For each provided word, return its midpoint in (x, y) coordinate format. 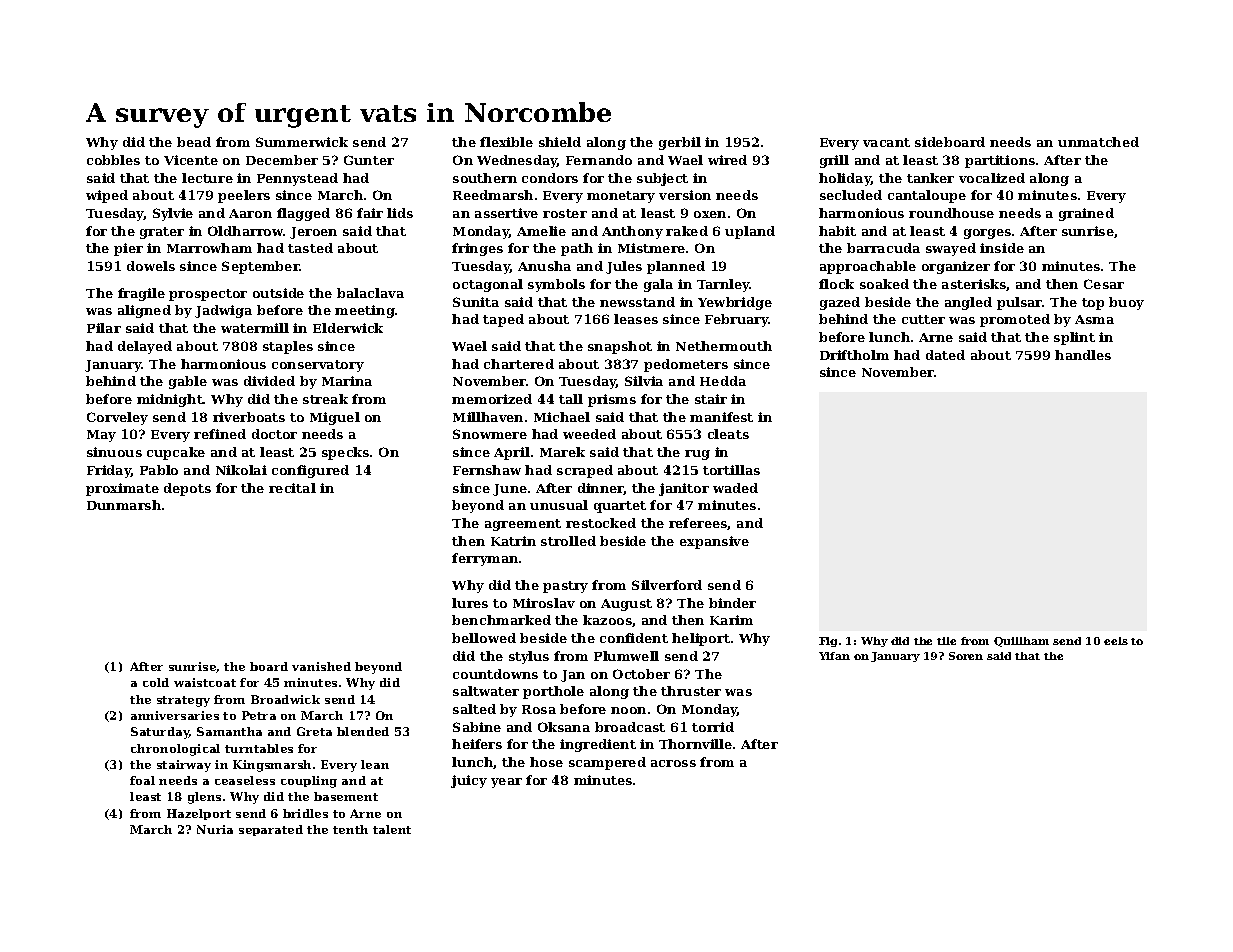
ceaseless (245, 780)
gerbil (680, 143)
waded (735, 488)
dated (945, 355)
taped (503, 320)
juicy (469, 781)
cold (156, 682)
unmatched (1098, 142)
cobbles (113, 160)
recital (292, 488)
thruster (691, 691)
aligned (144, 311)
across (673, 763)
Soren (966, 656)
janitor (684, 489)
